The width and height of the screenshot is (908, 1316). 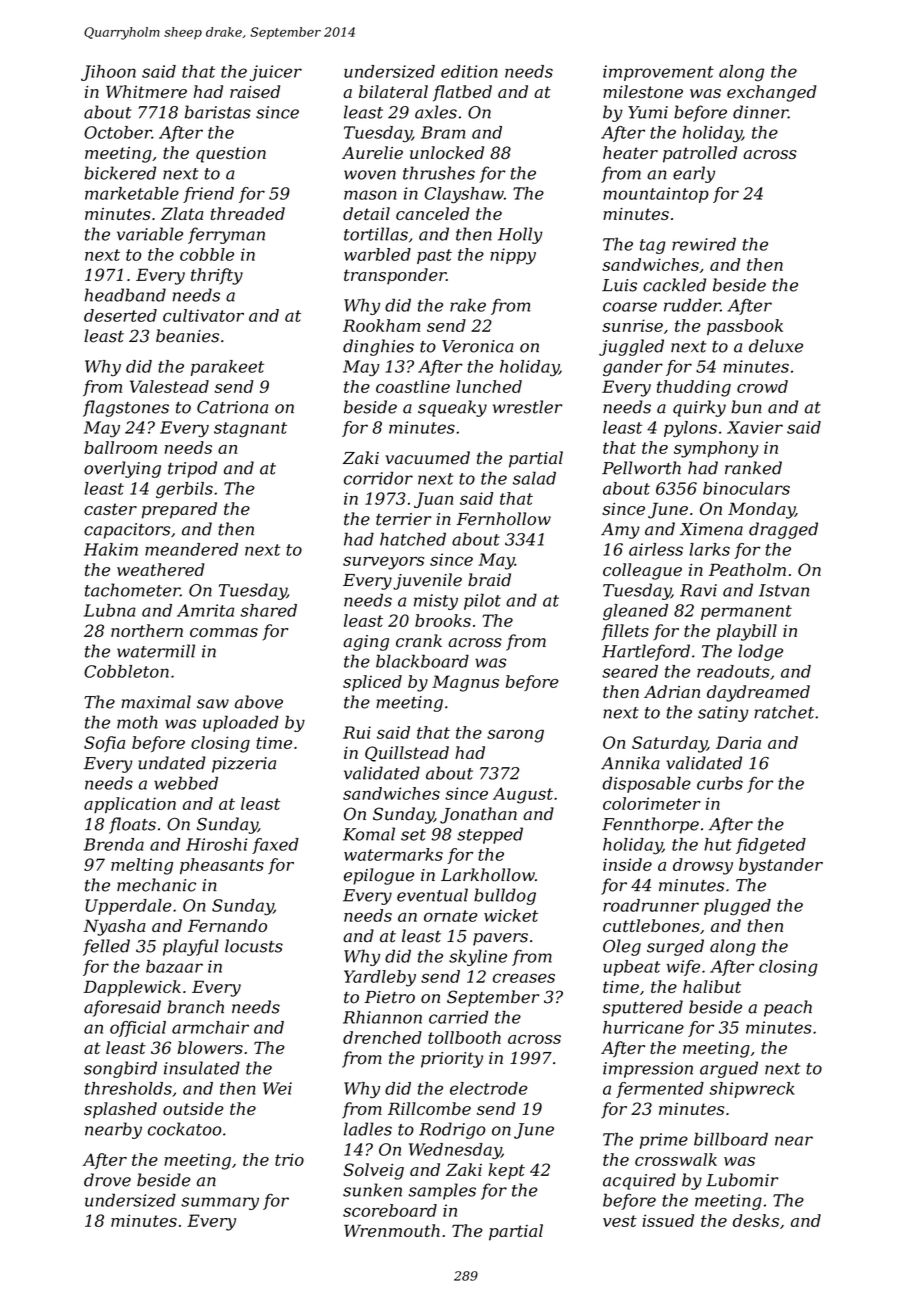 I want to click on desks, so click(x=756, y=1220).
